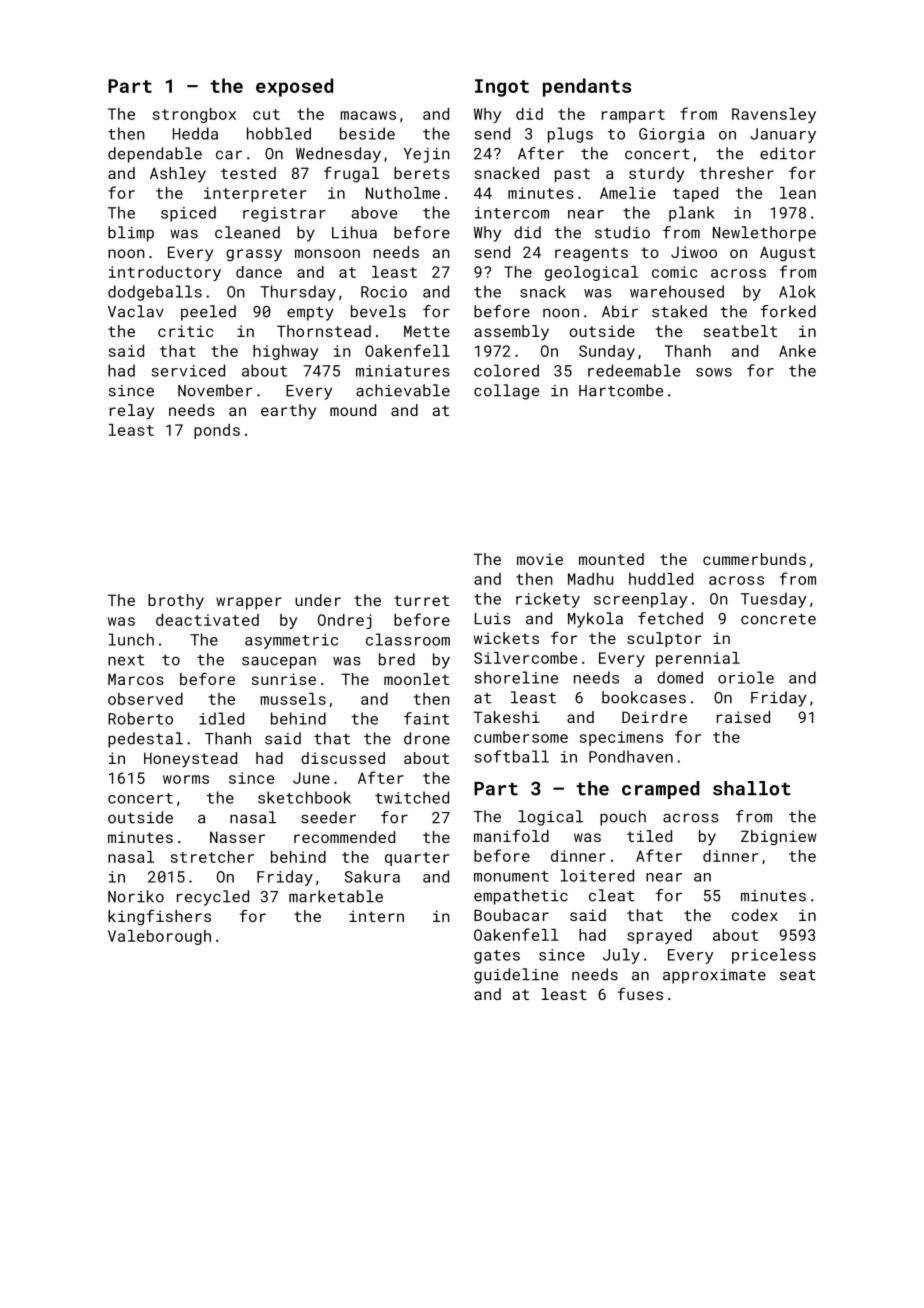 This screenshot has width=924, height=1308. I want to click on monsoon, so click(327, 253).
